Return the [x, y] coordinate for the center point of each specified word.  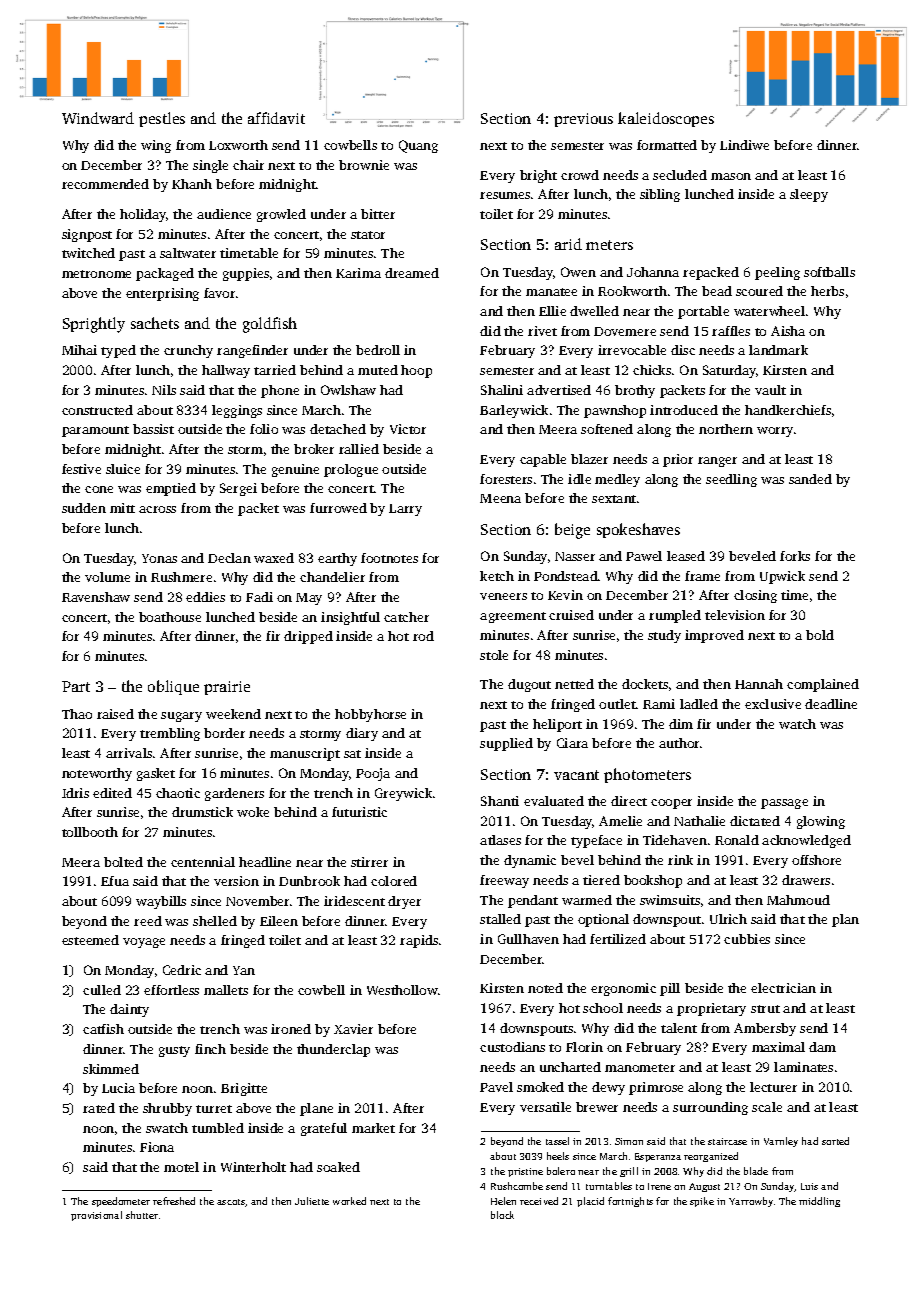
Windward [98, 118]
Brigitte [244, 1089]
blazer [589, 459]
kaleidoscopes [666, 119]
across [157, 509]
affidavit [276, 118]
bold [820, 635]
